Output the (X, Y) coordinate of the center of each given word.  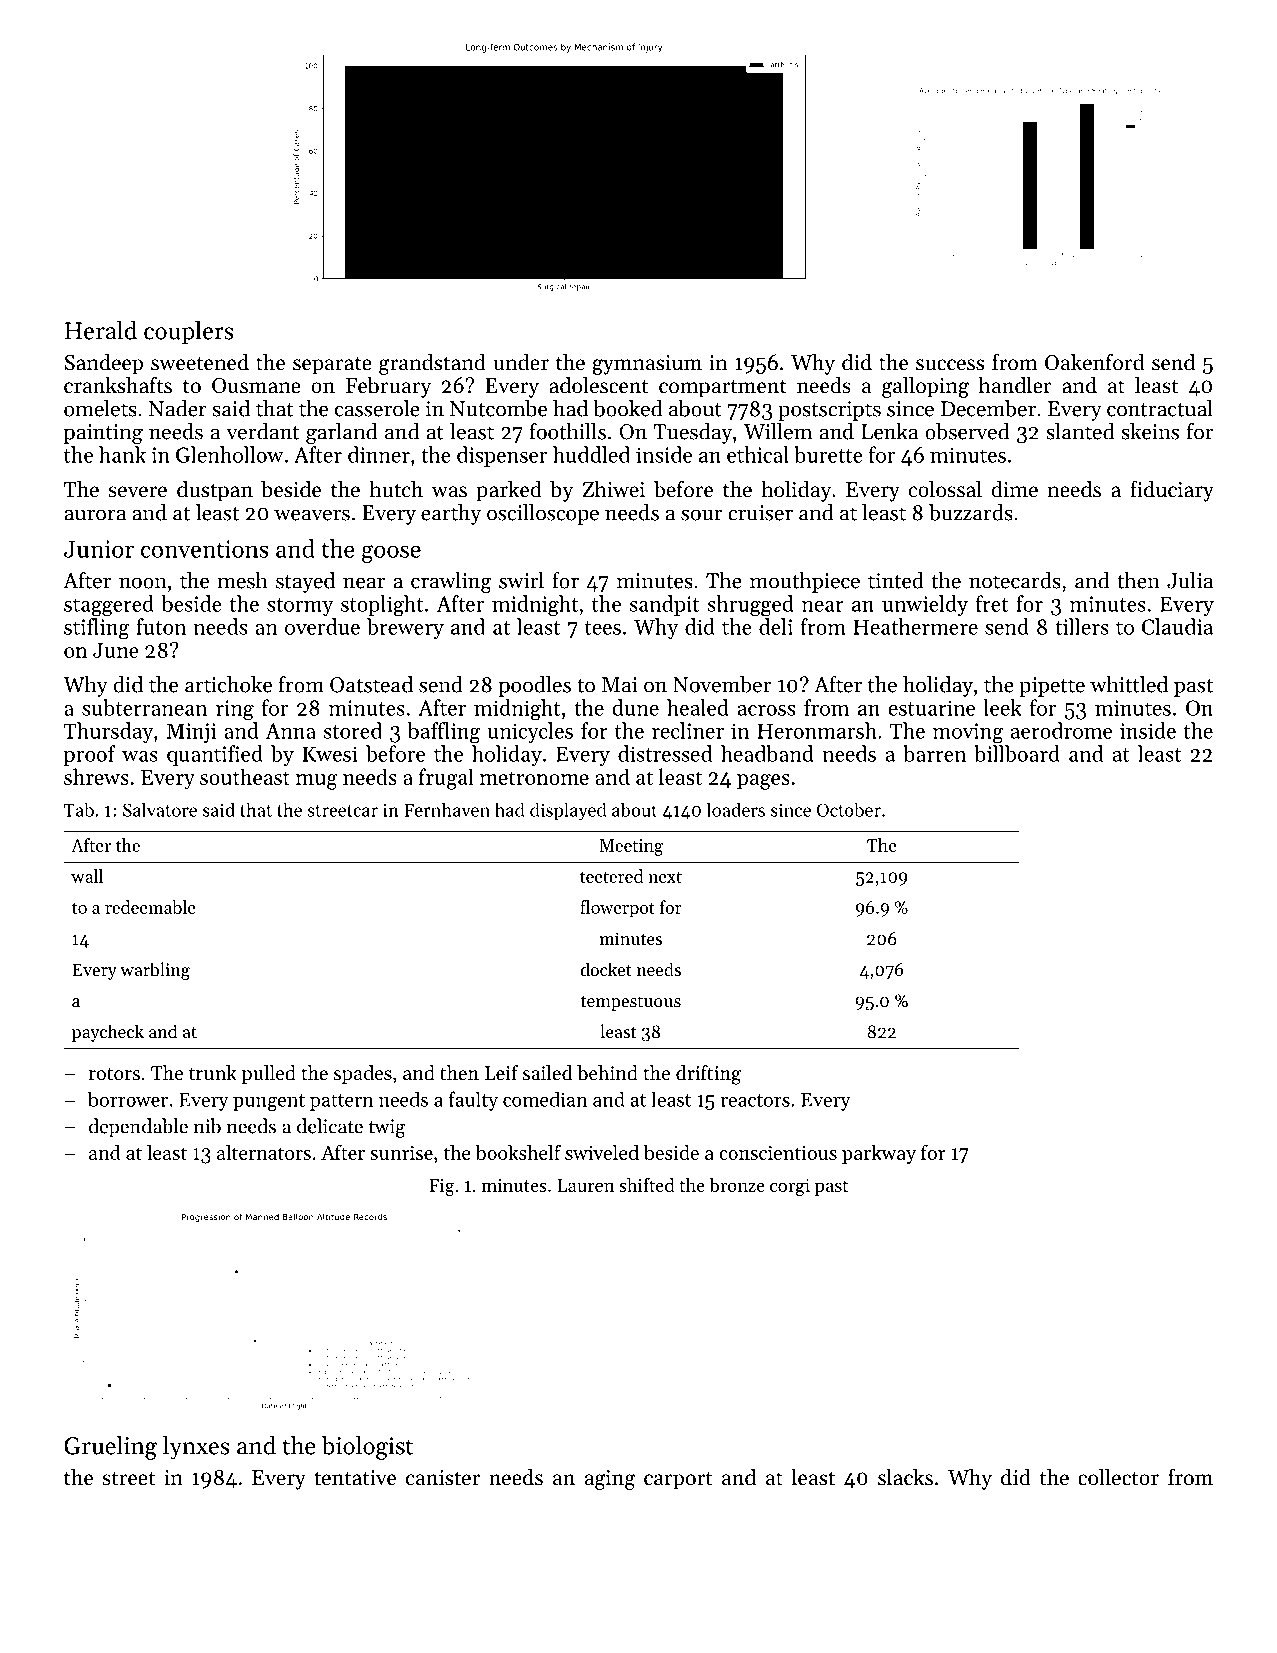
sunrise (401, 1153)
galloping (925, 387)
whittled (1129, 684)
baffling (443, 733)
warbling (155, 971)
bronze (737, 1185)
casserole (377, 408)
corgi (790, 1187)
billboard (1017, 753)
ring (235, 710)
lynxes (196, 1448)
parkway (879, 1154)
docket (606, 969)
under (521, 362)
